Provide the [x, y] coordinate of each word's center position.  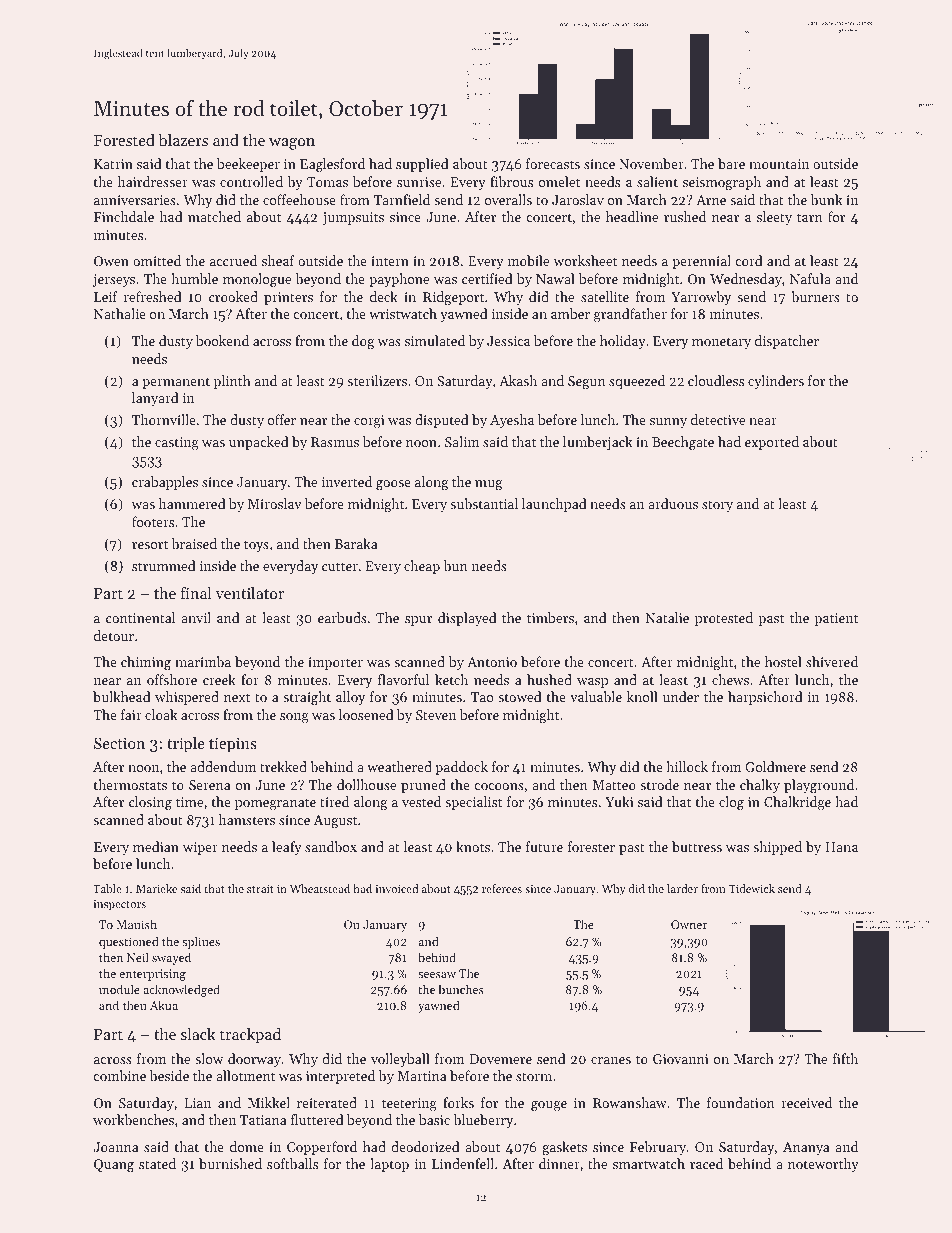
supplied [422, 165]
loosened [366, 714]
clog [731, 803]
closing [150, 803]
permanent [176, 383]
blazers [183, 140]
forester [591, 846]
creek [219, 679]
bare [731, 163]
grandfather [630, 315]
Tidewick [752, 888]
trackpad [250, 1036]
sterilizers [377, 380]
